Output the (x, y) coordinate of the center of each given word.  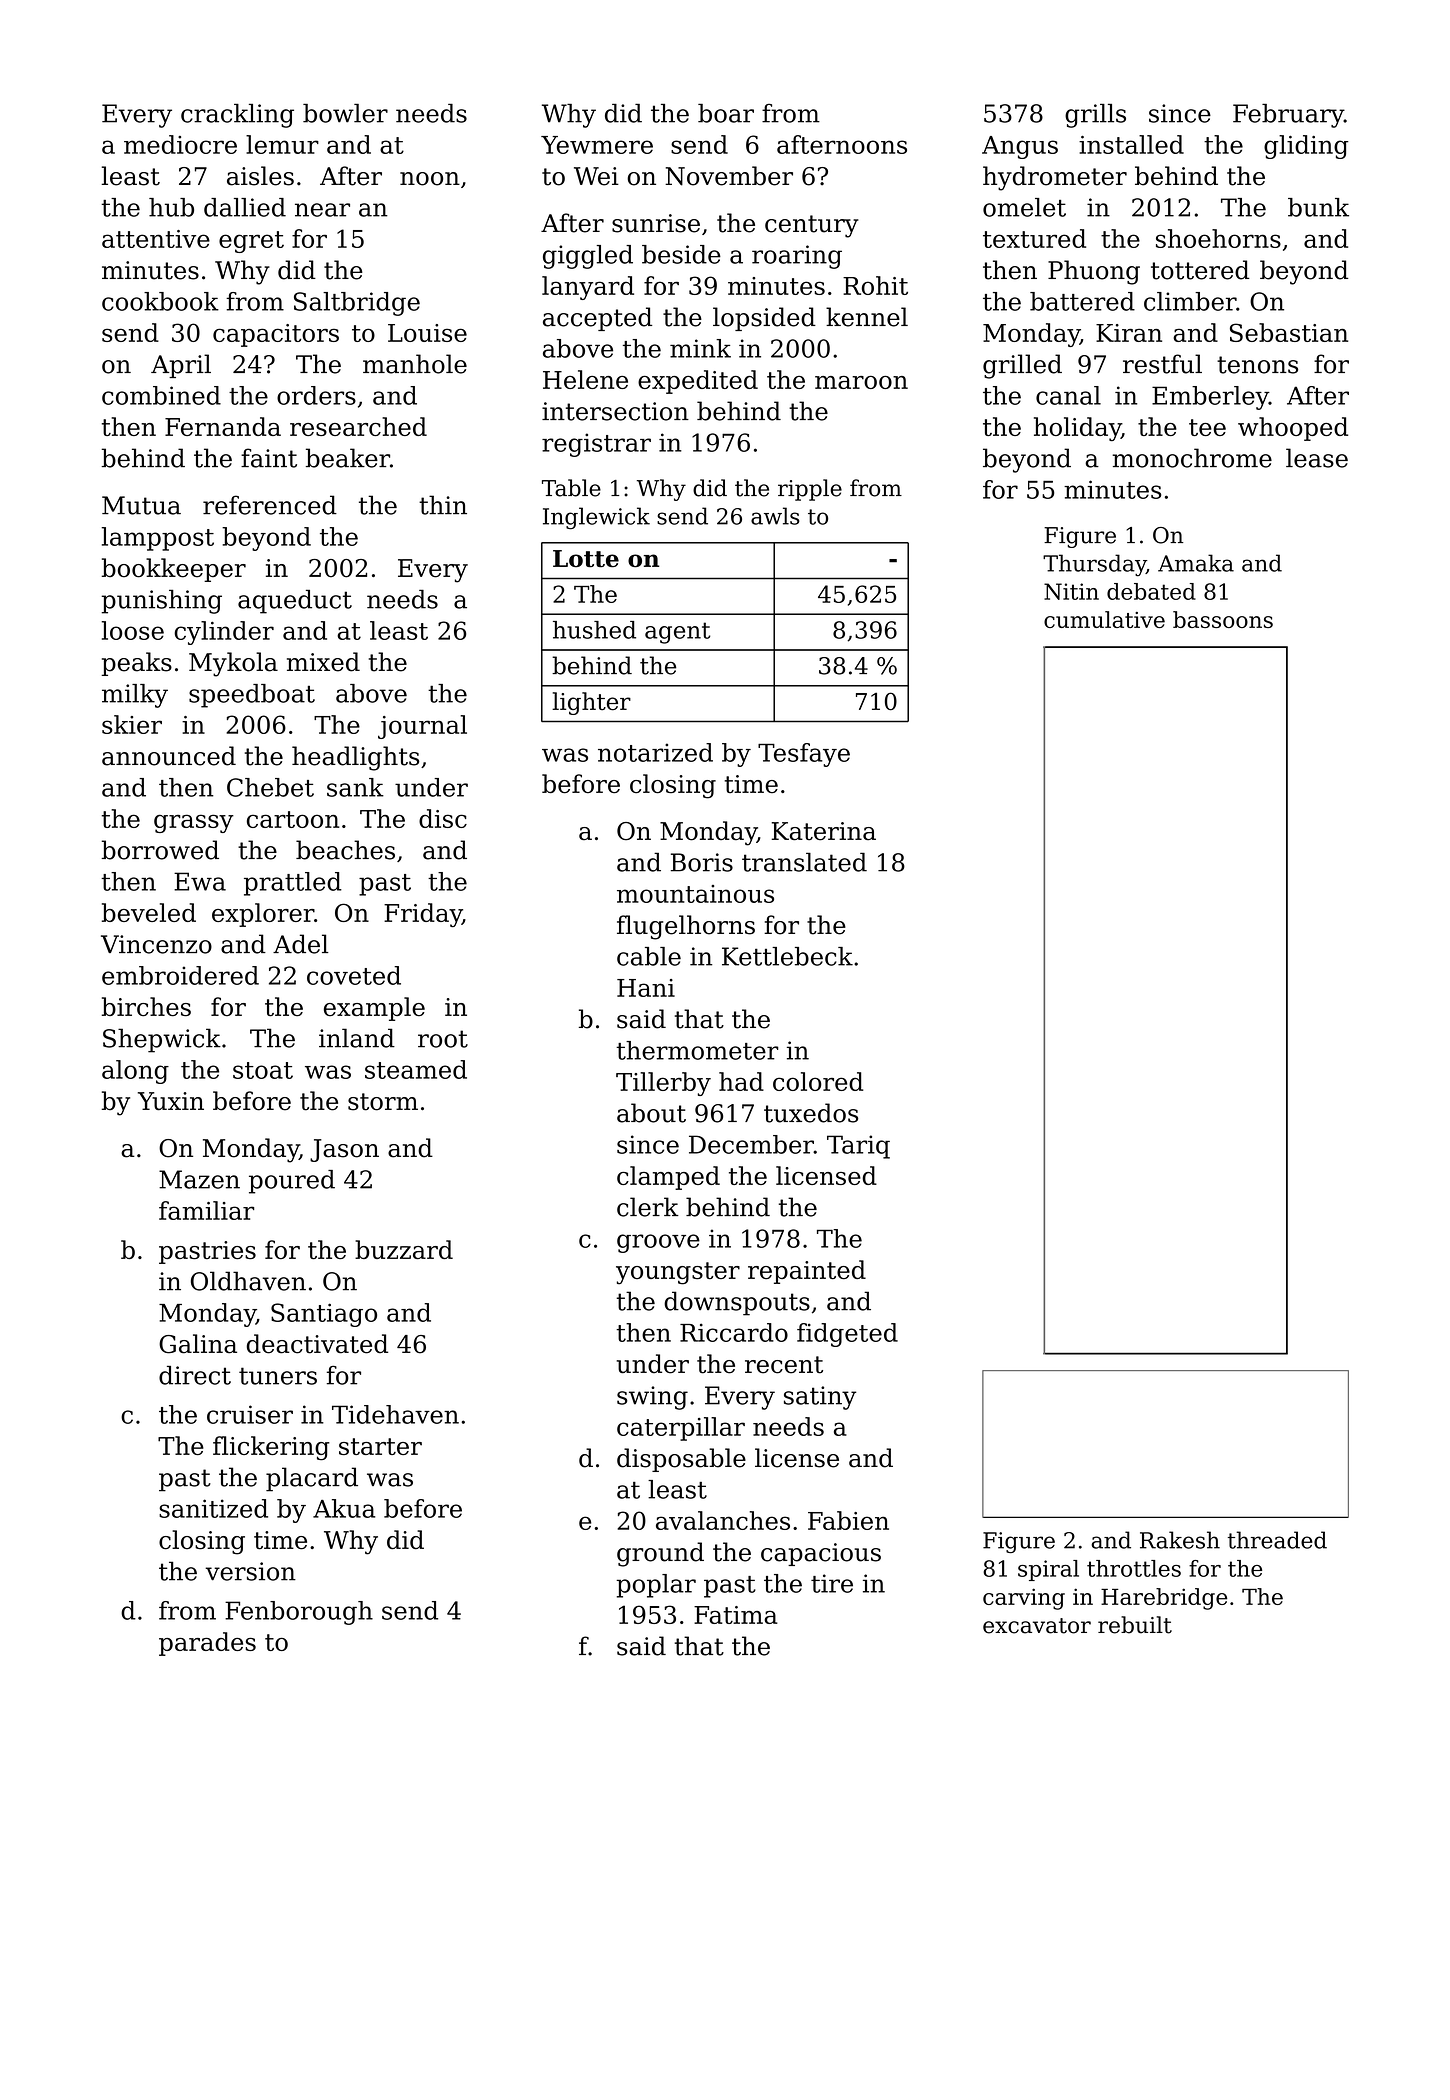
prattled (293, 884)
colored (818, 1081)
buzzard (404, 1249)
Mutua (141, 505)
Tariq (858, 1147)
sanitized (213, 1508)
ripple (810, 490)
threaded (1277, 1540)
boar (726, 113)
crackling (237, 116)
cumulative (1104, 619)
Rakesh (1180, 1540)
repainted (807, 1272)
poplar (656, 1586)
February (1288, 116)
